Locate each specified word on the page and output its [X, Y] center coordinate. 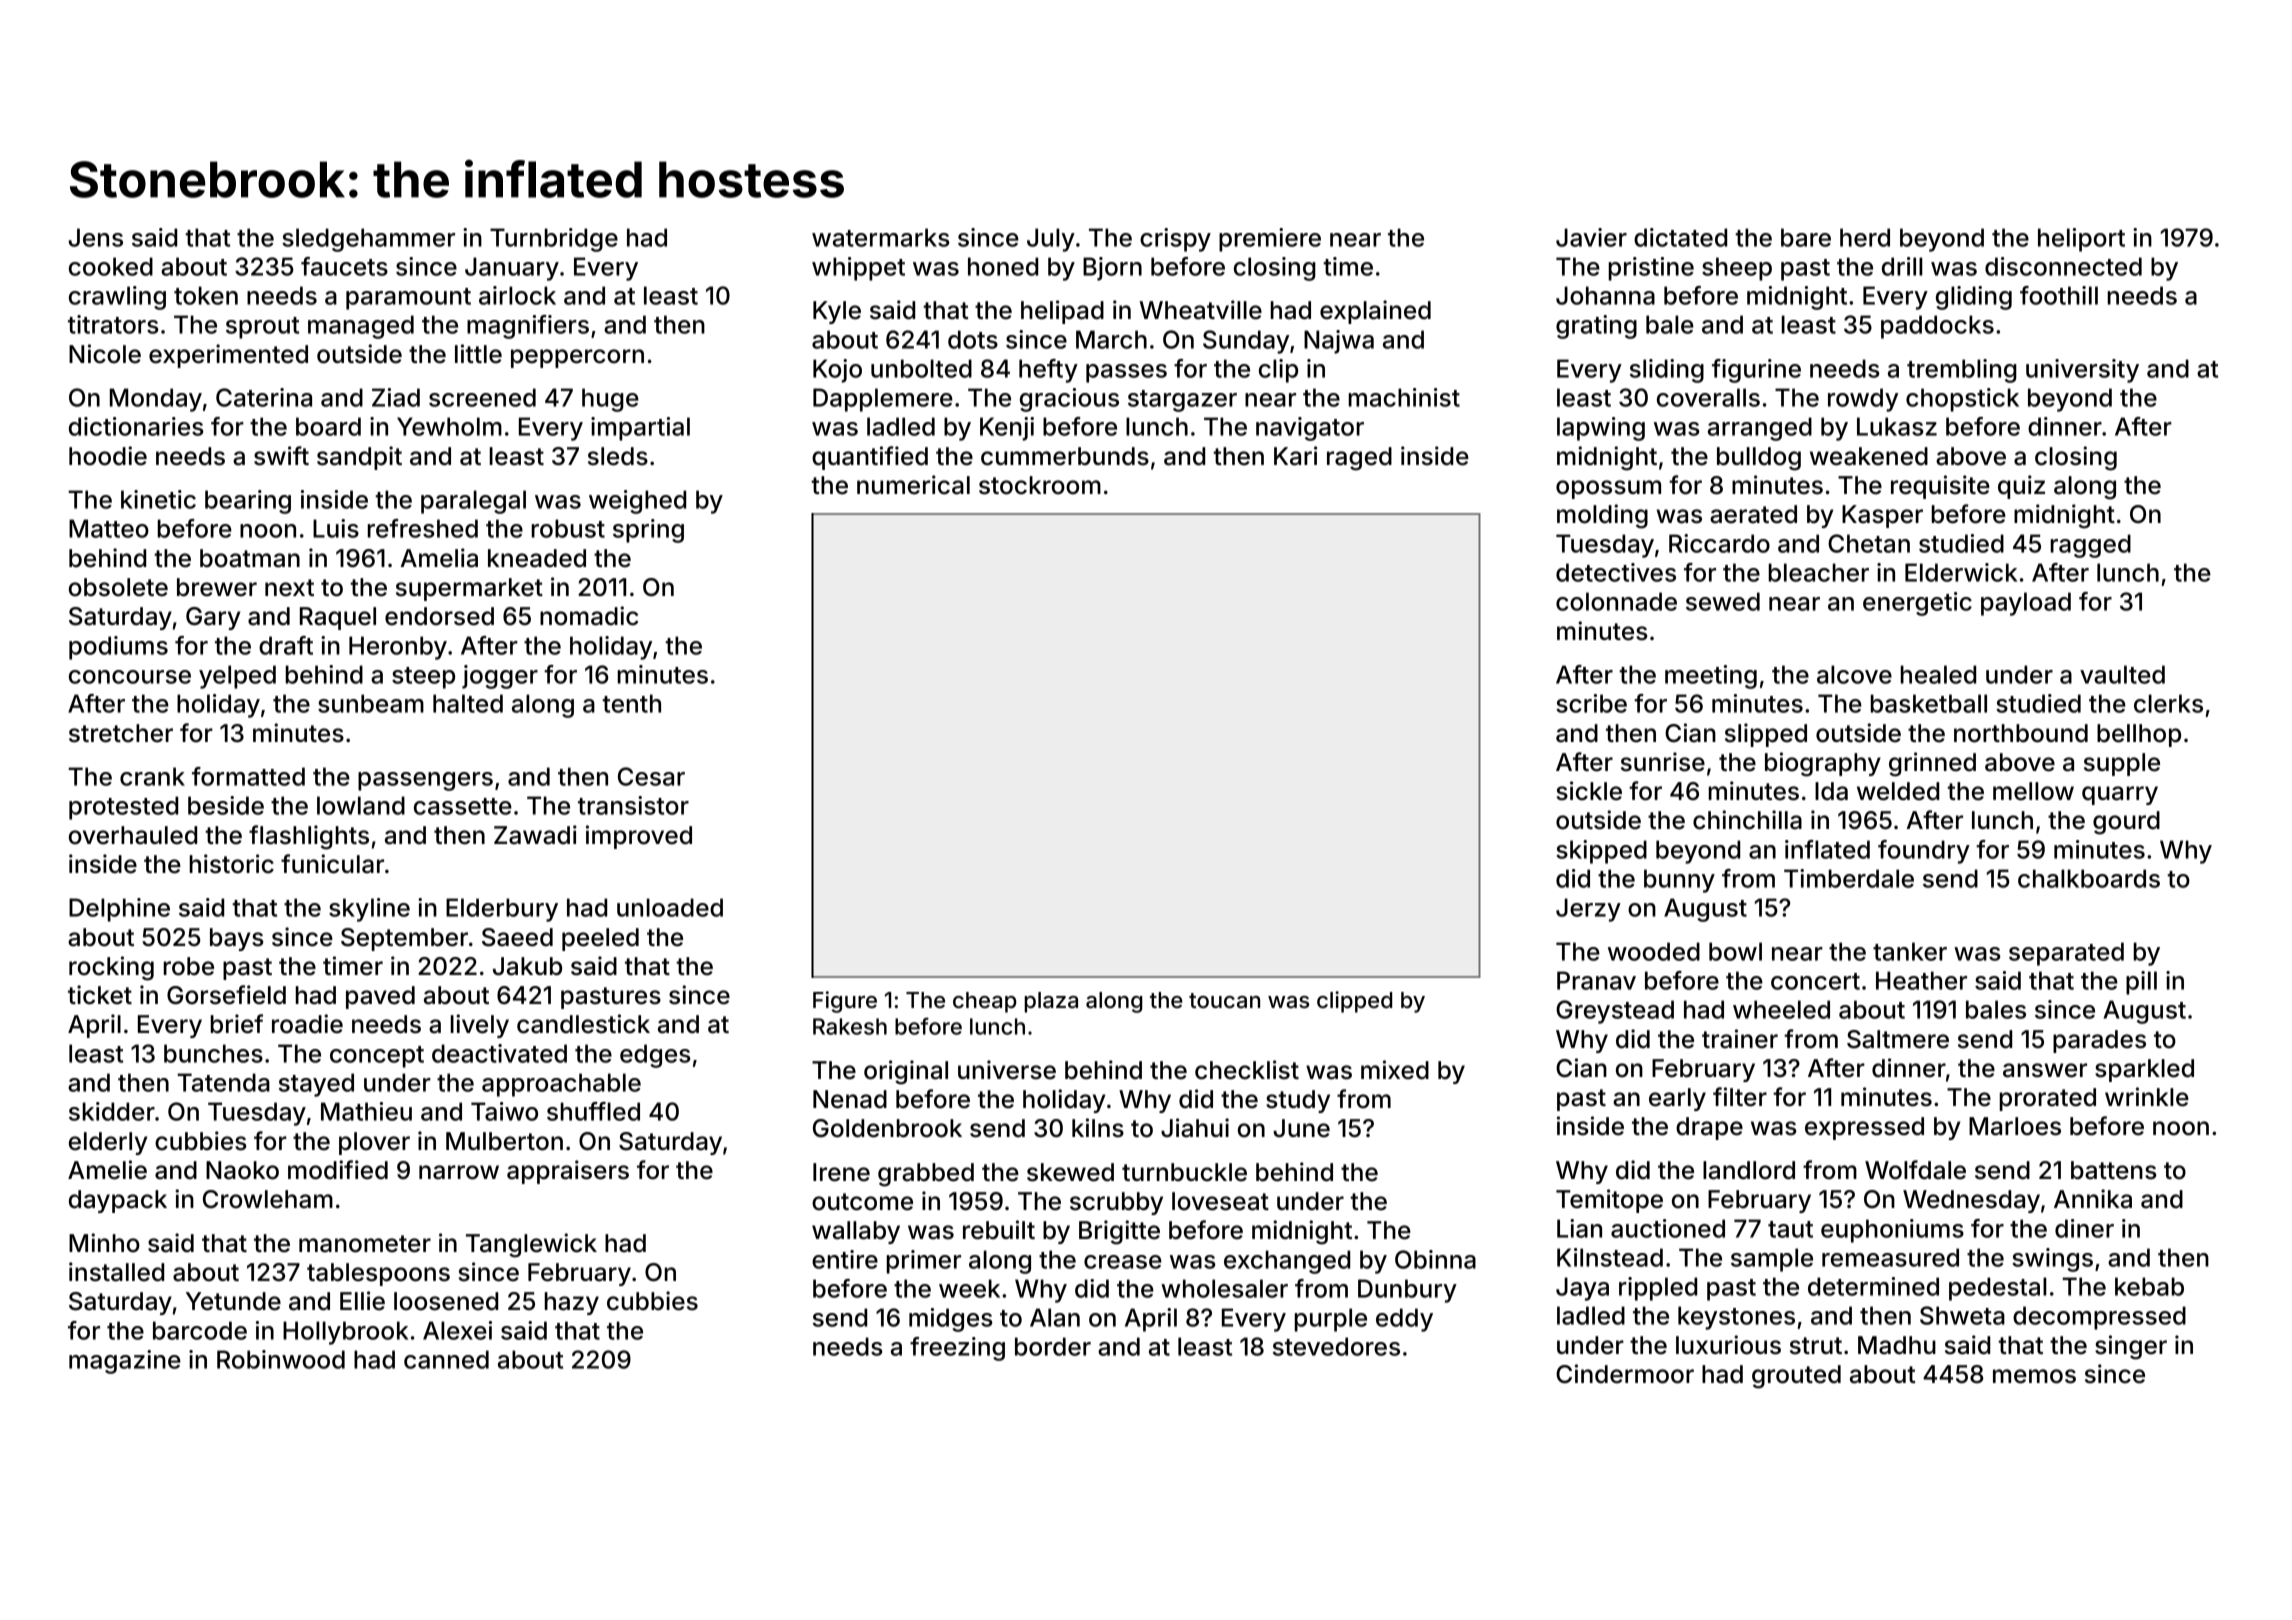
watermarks [881, 237]
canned [446, 1359]
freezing [957, 1349]
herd [1865, 237]
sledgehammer [368, 240]
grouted [1796, 1377]
